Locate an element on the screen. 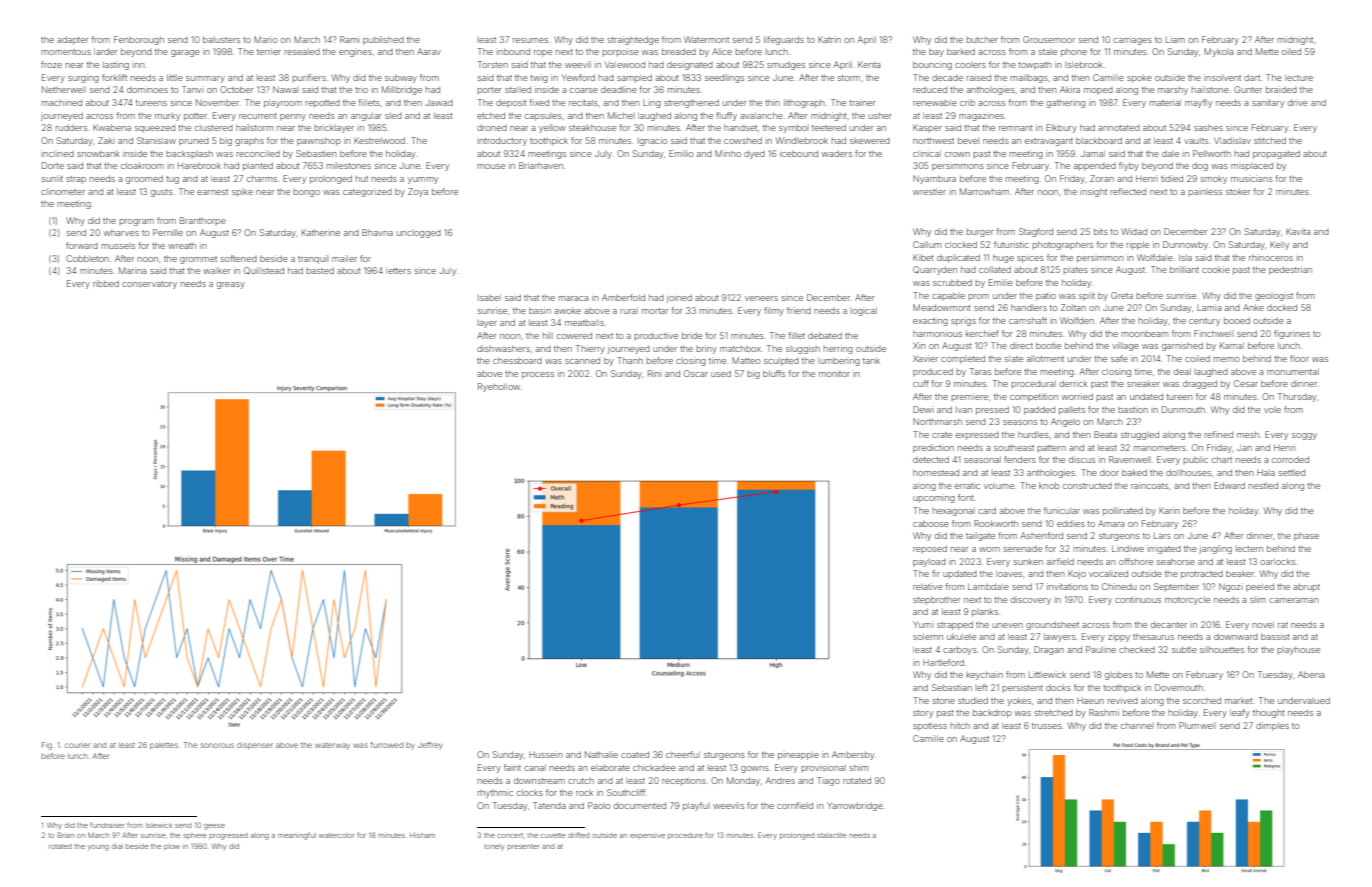  froze is located at coordinates (51, 64).
